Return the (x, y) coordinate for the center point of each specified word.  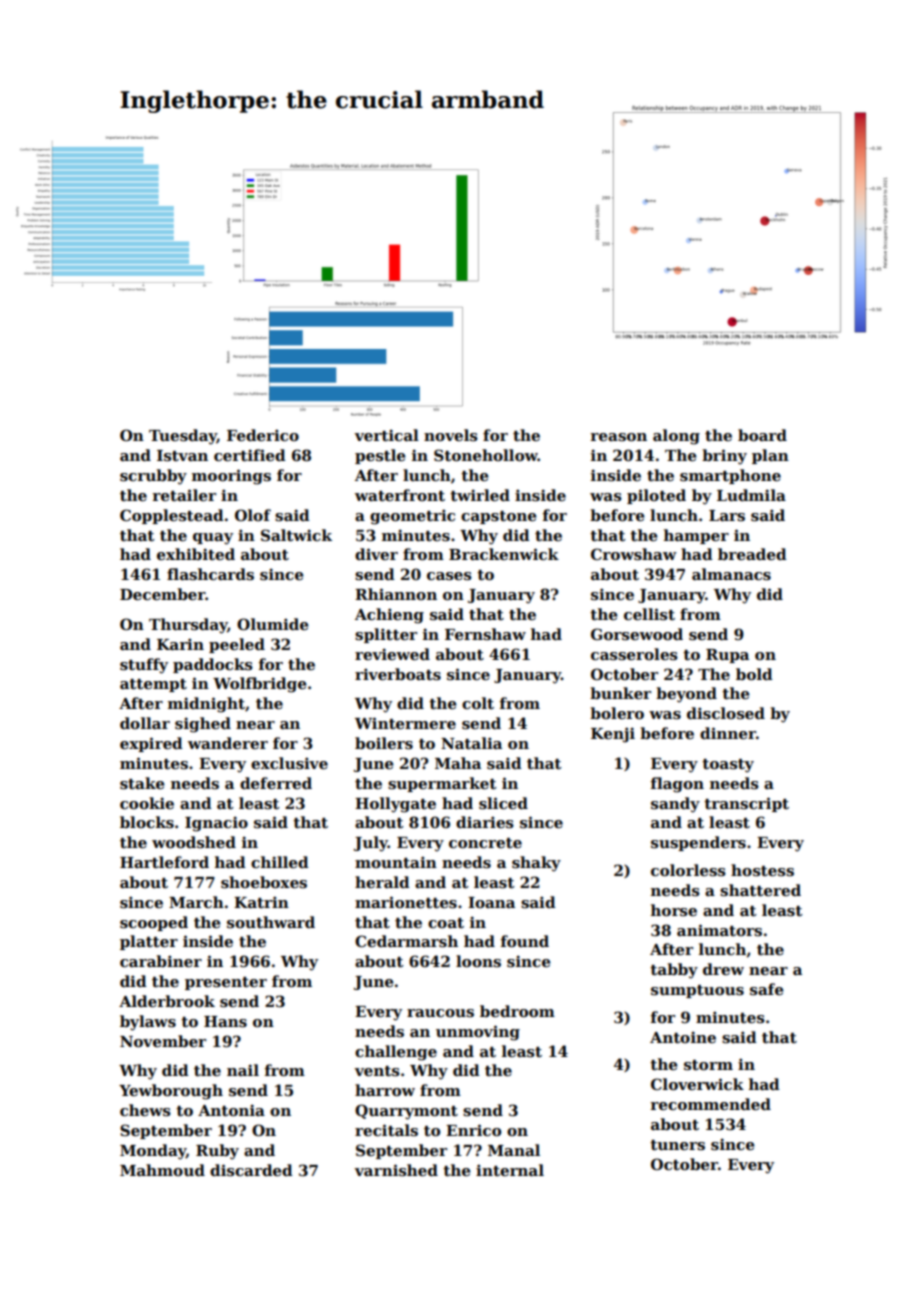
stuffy (144, 666)
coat (446, 923)
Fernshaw (485, 634)
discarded (251, 1170)
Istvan (182, 456)
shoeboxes (264, 882)
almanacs (731, 574)
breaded (752, 554)
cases (449, 576)
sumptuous (697, 991)
